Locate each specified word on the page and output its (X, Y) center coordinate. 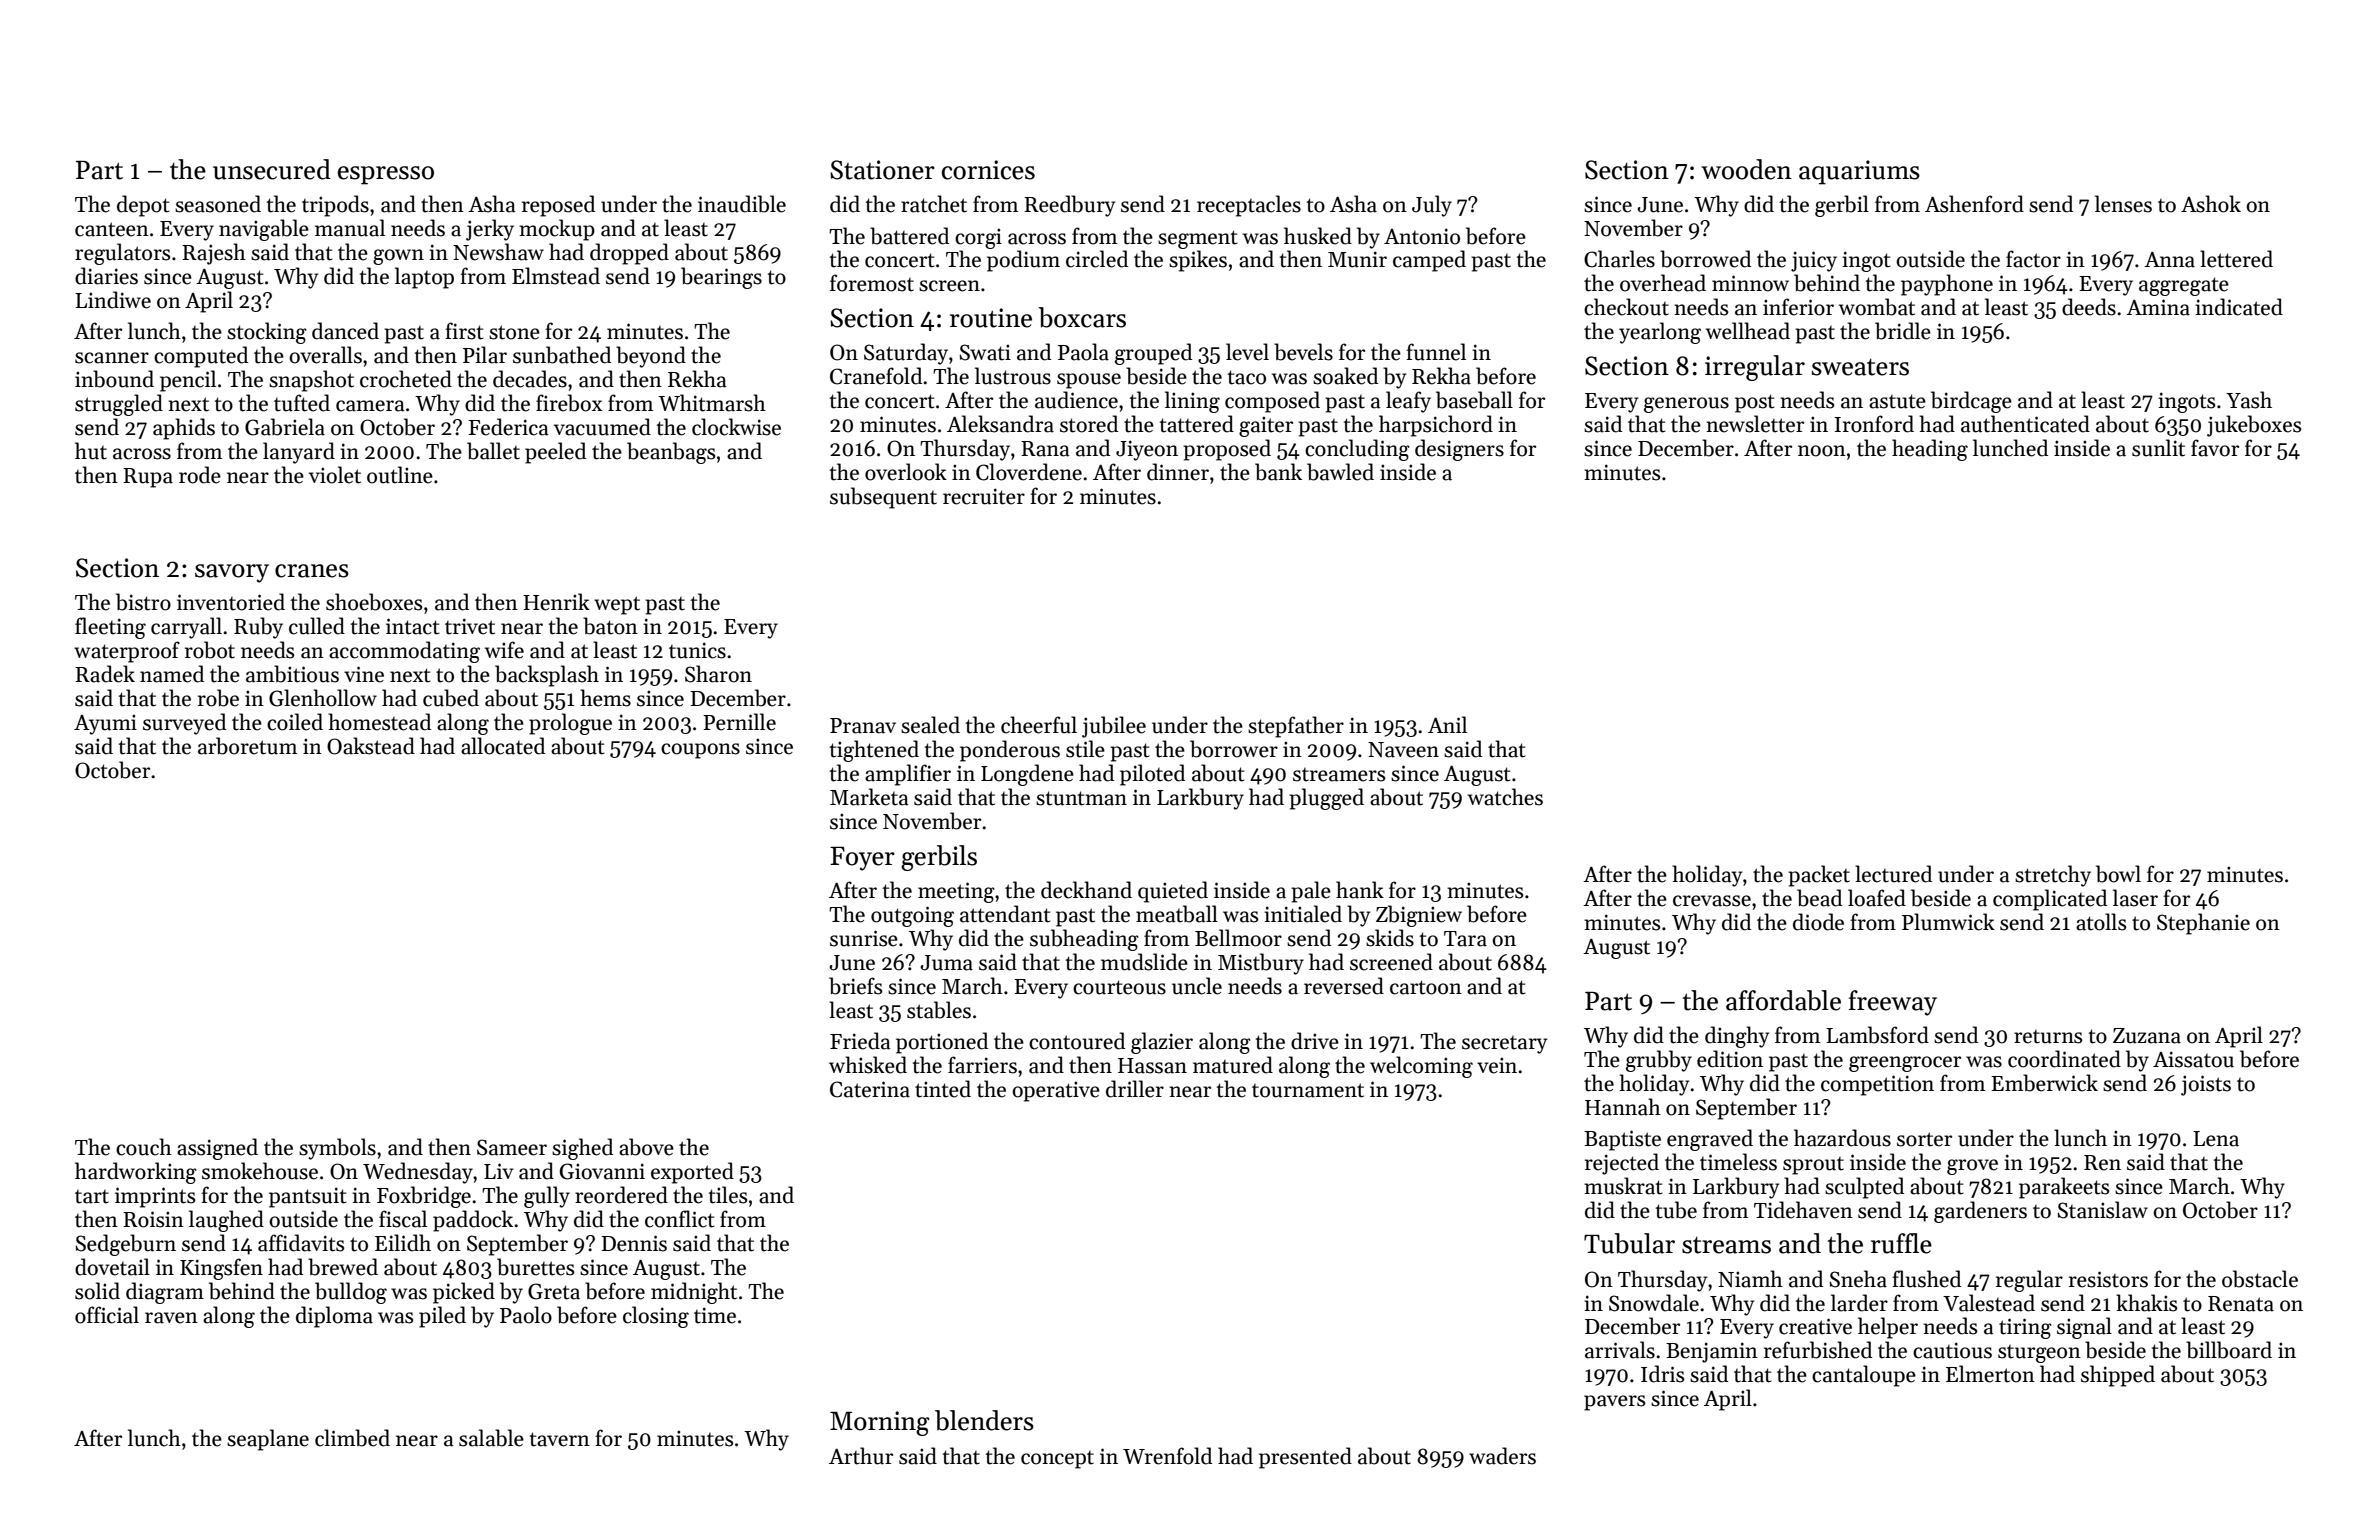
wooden (1746, 169)
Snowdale (1654, 1303)
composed (1272, 402)
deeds (2089, 307)
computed (201, 357)
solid (97, 1291)
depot (143, 206)
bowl (2118, 874)
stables (939, 1010)
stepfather (1296, 727)
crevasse (1712, 901)
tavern (560, 1439)
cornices (988, 170)
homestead (379, 722)
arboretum (247, 746)
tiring (2025, 1328)
